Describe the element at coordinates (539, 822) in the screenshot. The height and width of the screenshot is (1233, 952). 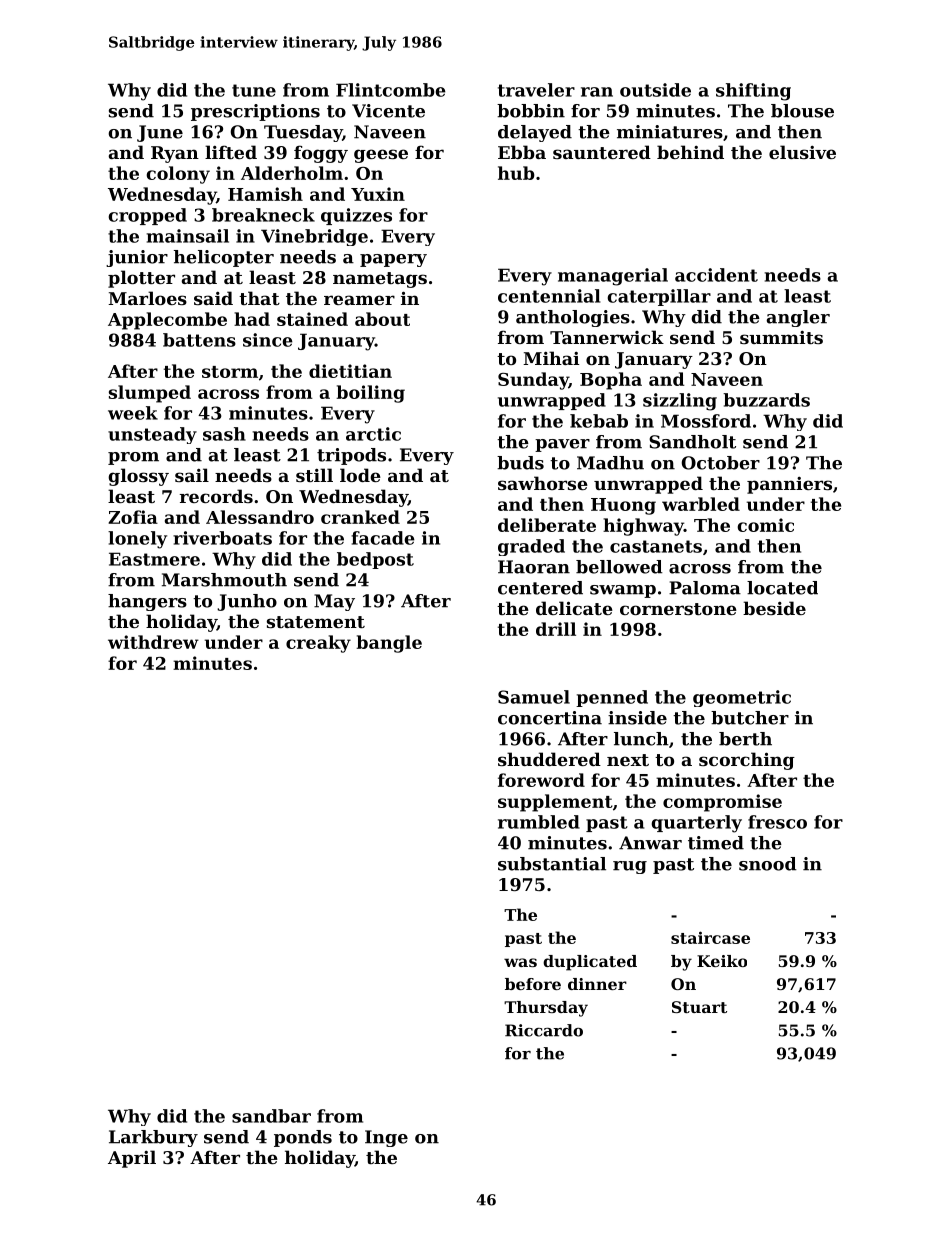
I see `rumbled` at that location.
